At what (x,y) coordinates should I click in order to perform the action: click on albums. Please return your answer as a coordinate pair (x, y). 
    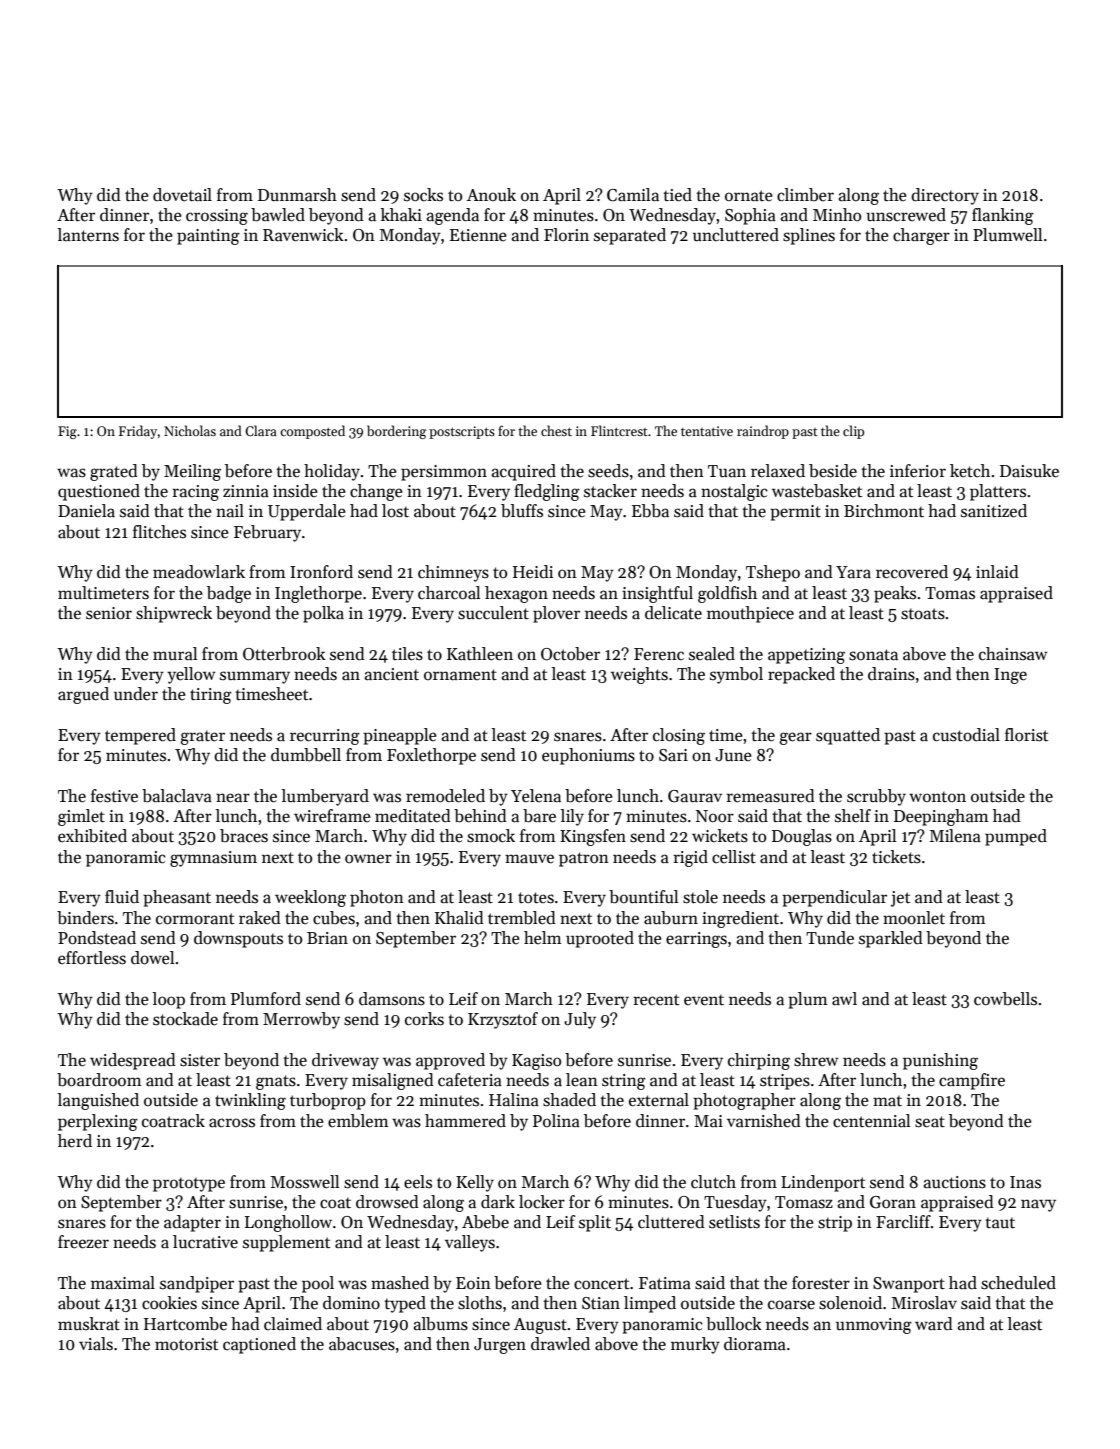
    Looking at the image, I should click on (440, 1324).
